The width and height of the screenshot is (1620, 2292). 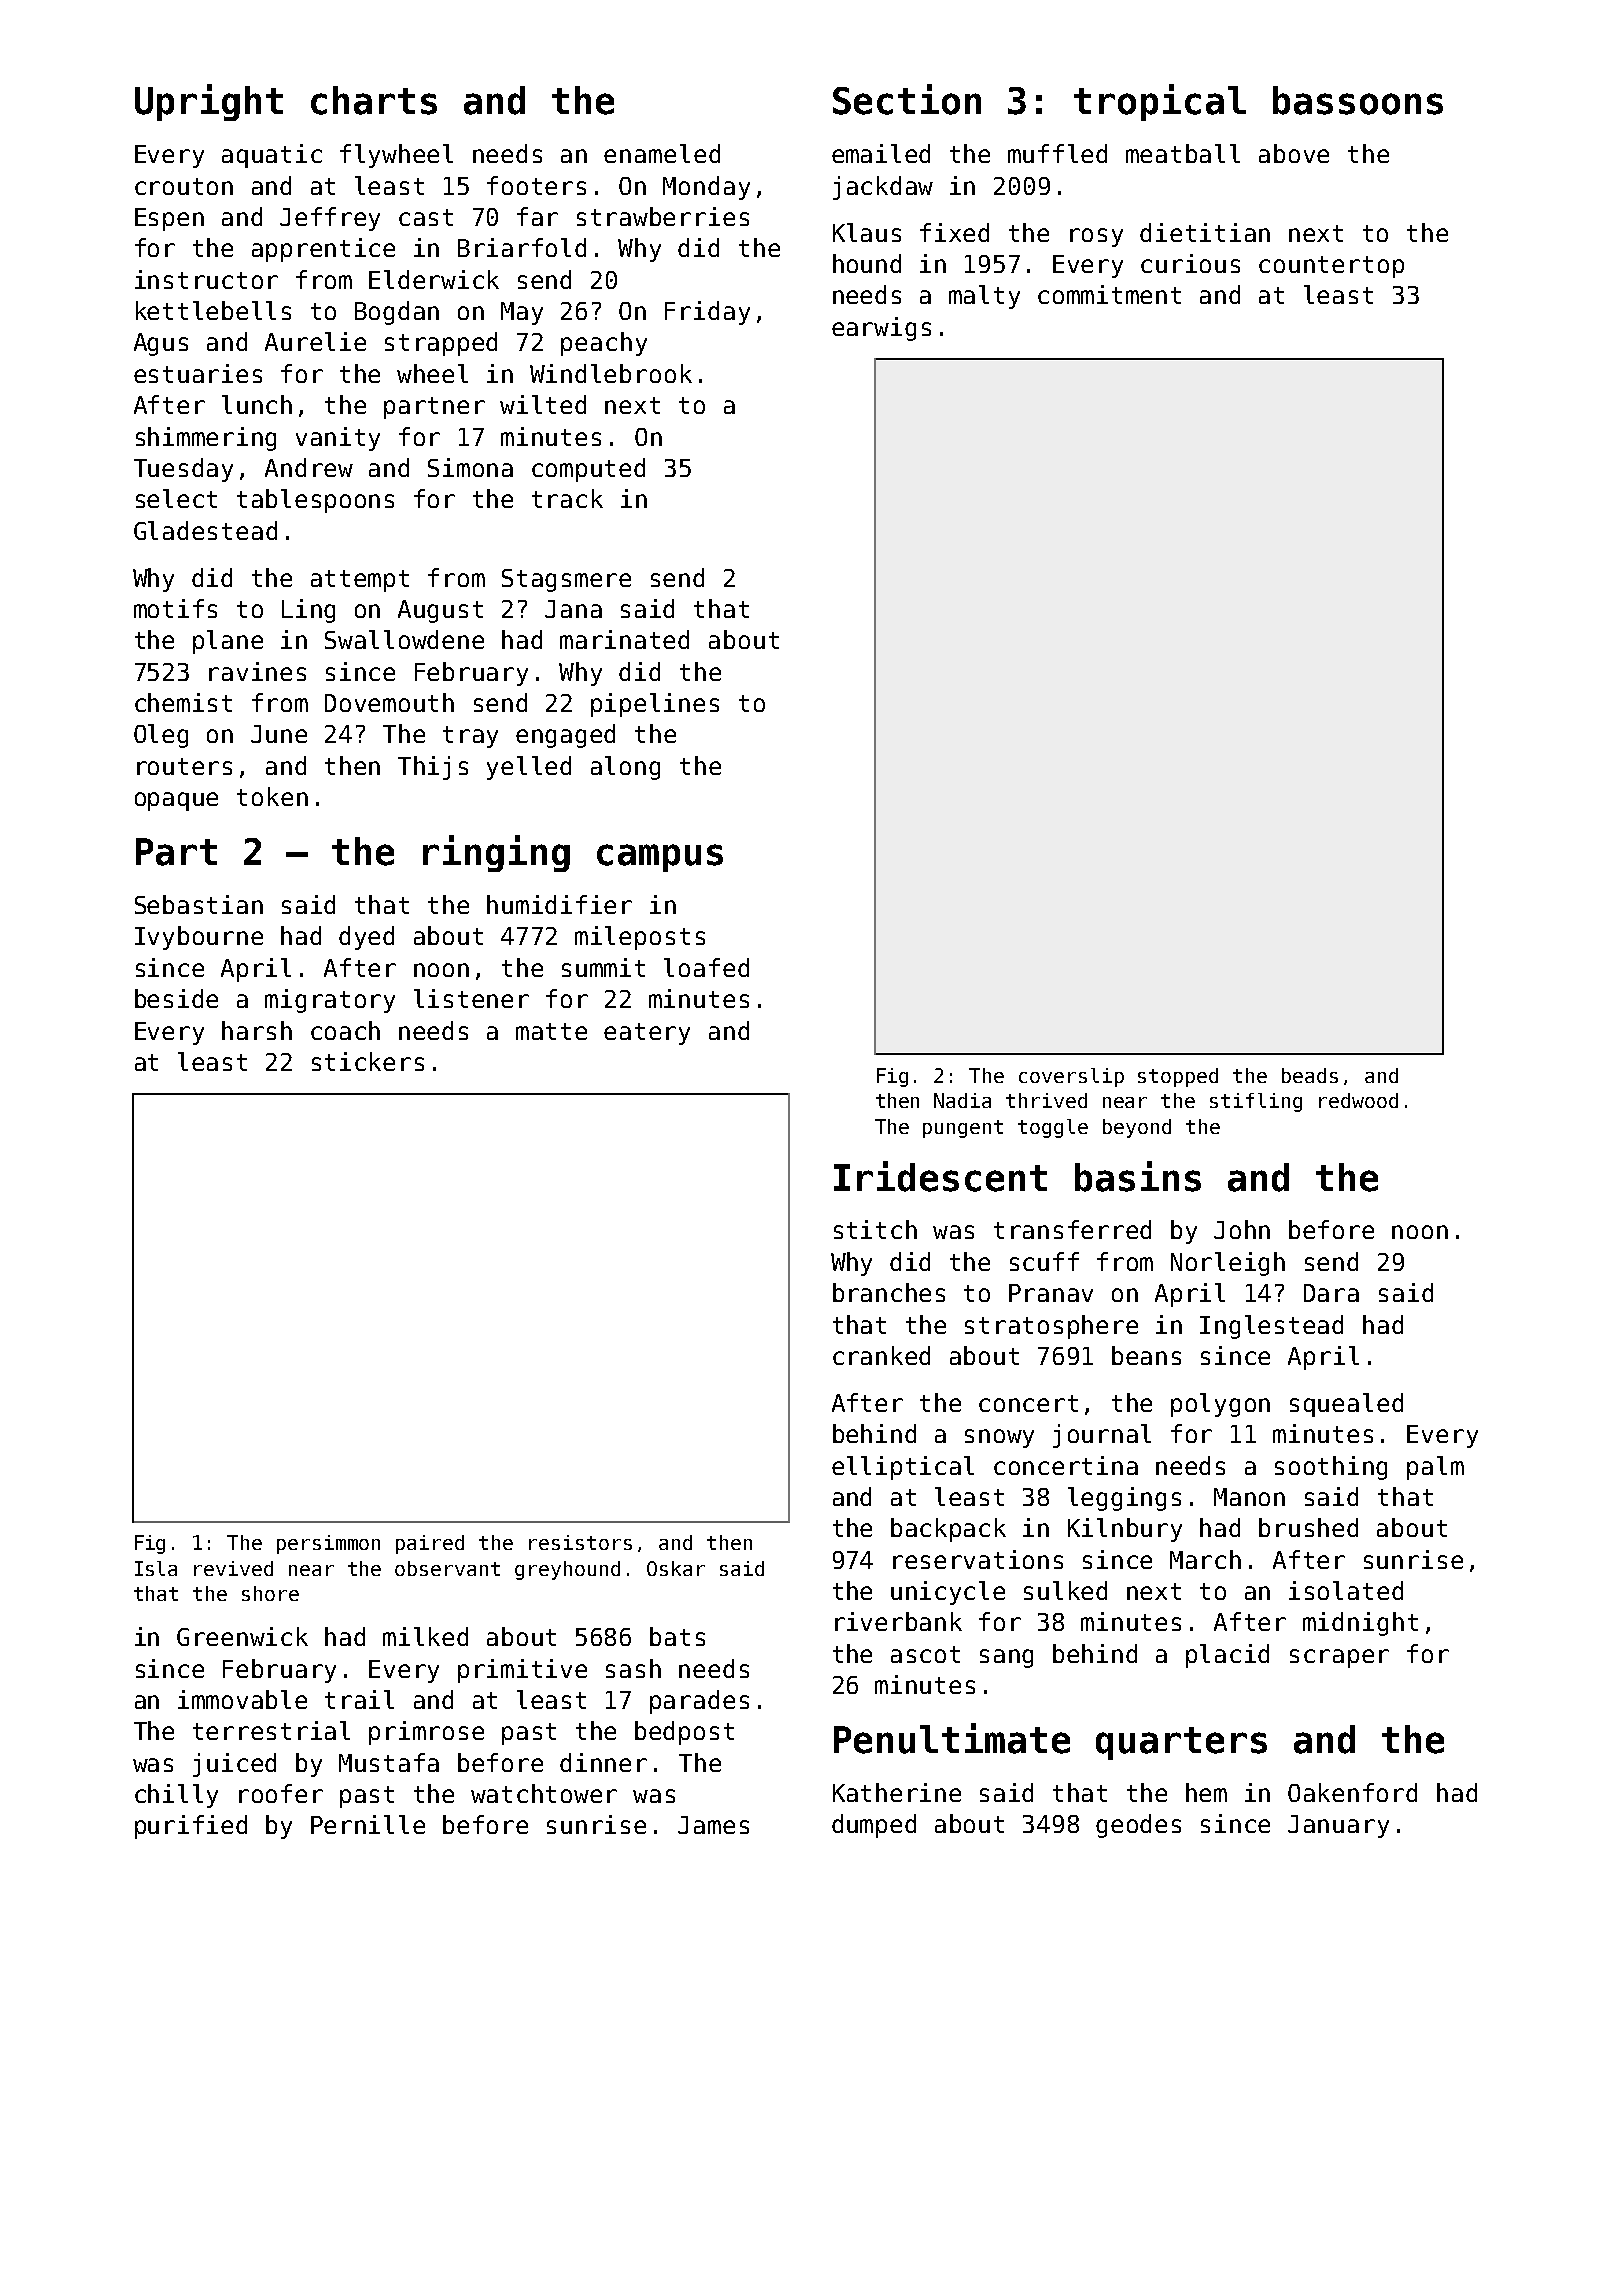 What do you see at coordinates (161, 344) in the screenshot?
I see `Agus` at bounding box center [161, 344].
